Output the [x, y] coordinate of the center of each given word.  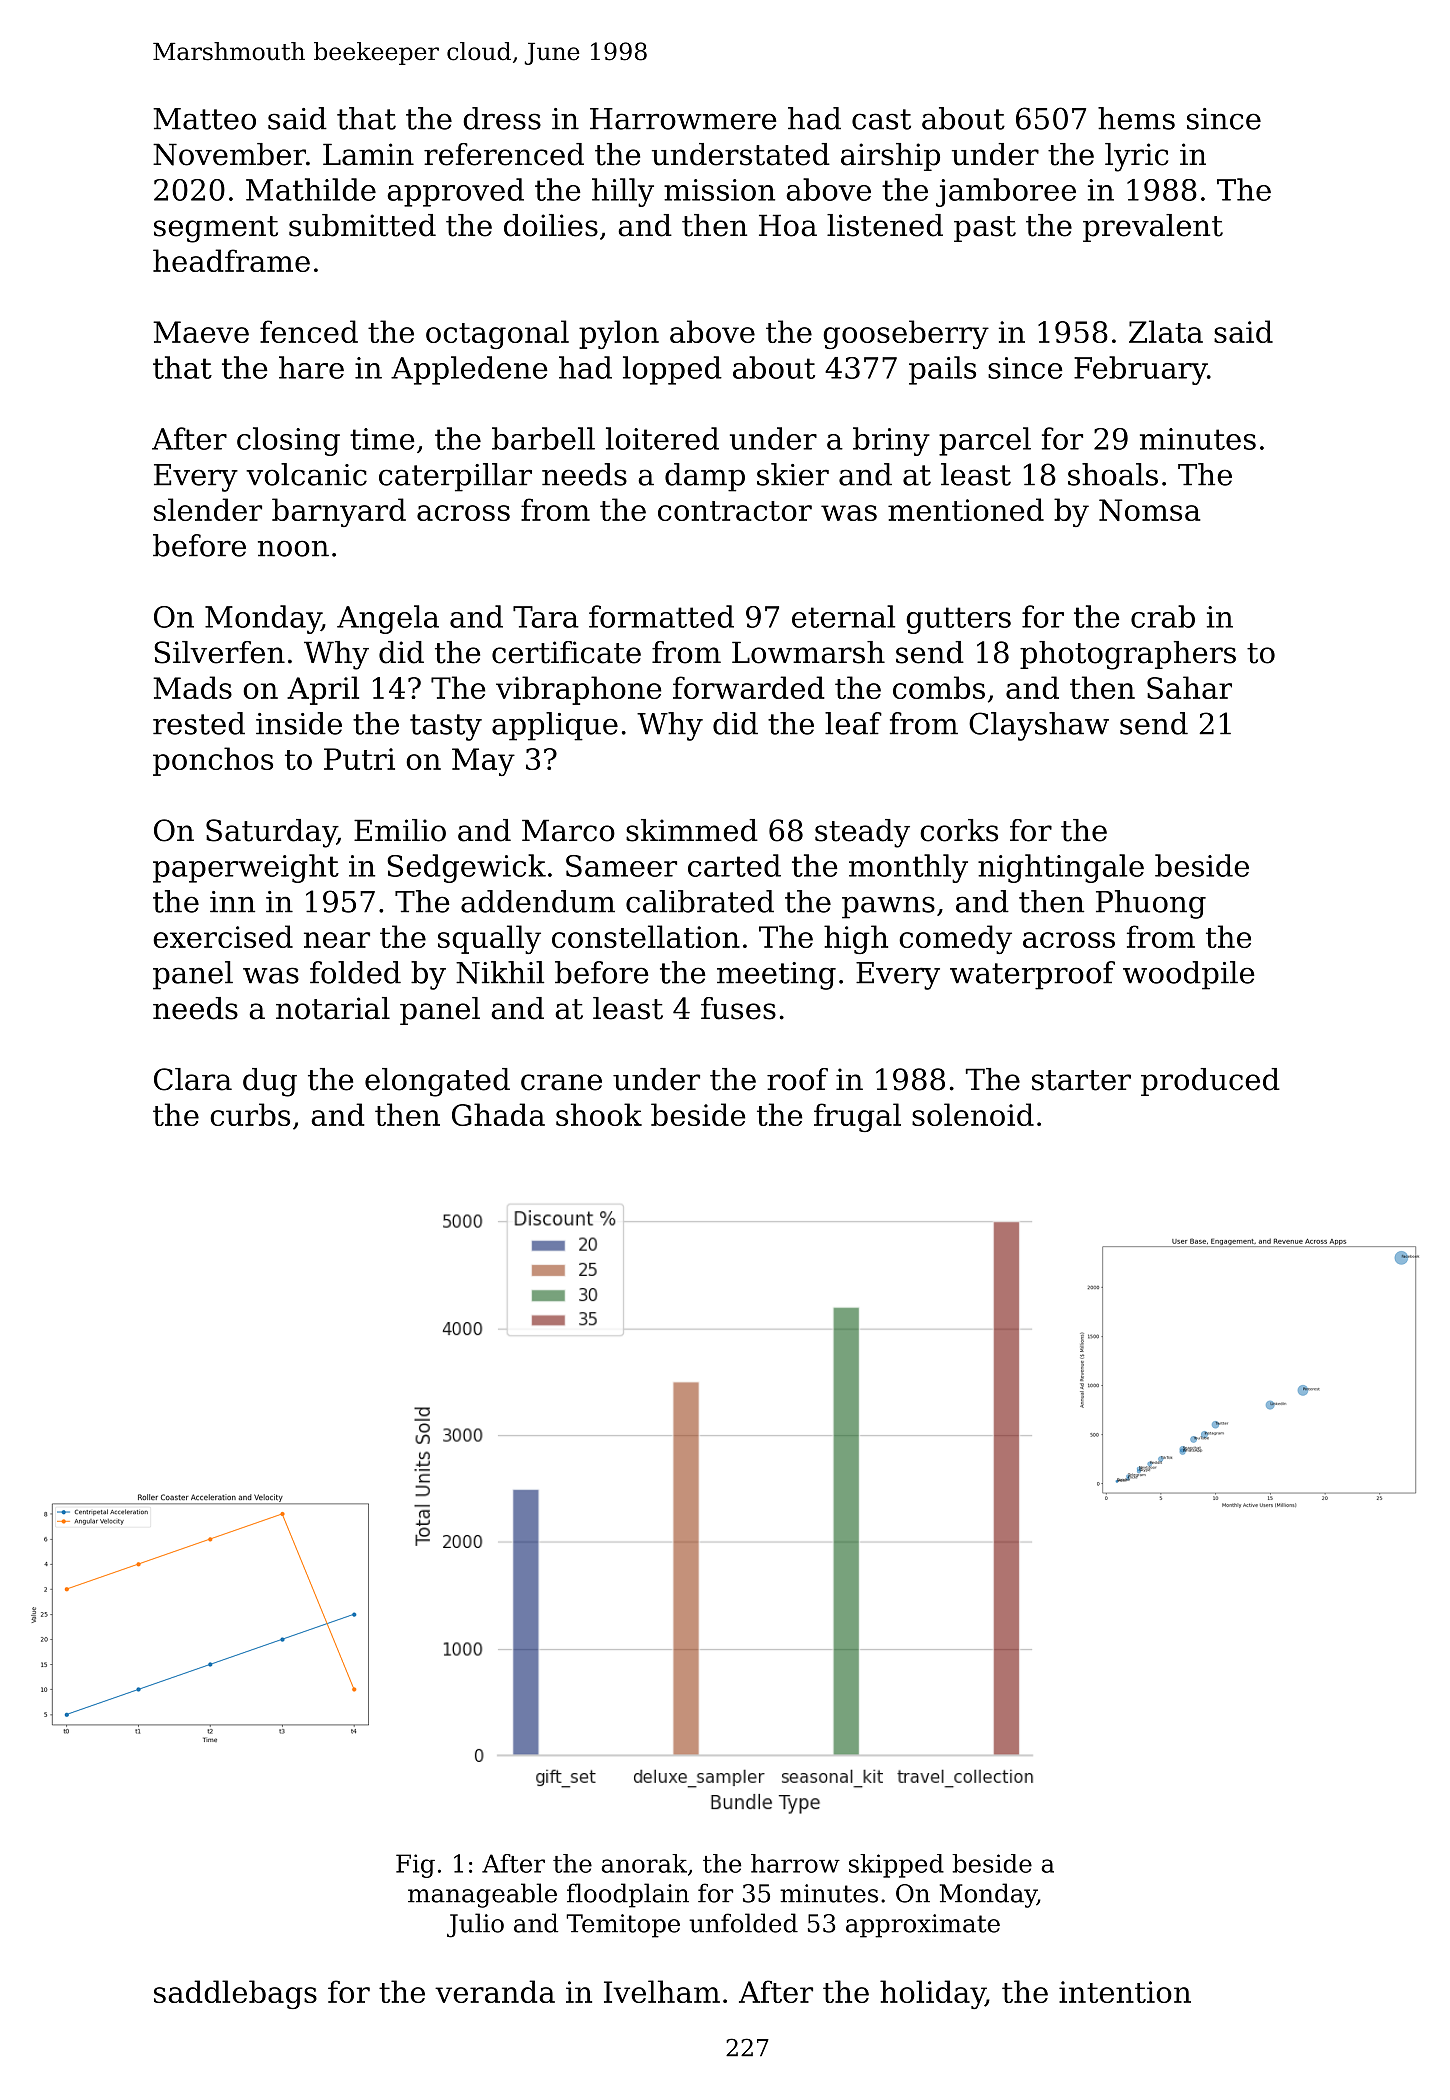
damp [705, 477]
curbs [250, 1114]
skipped [896, 1866]
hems [1136, 118]
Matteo [204, 119]
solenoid [973, 1114]
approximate [923, 1926]
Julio [475, 1925]
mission [719, 190]
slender [208, 509]
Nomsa [1149, 510]
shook [599, 1114]
